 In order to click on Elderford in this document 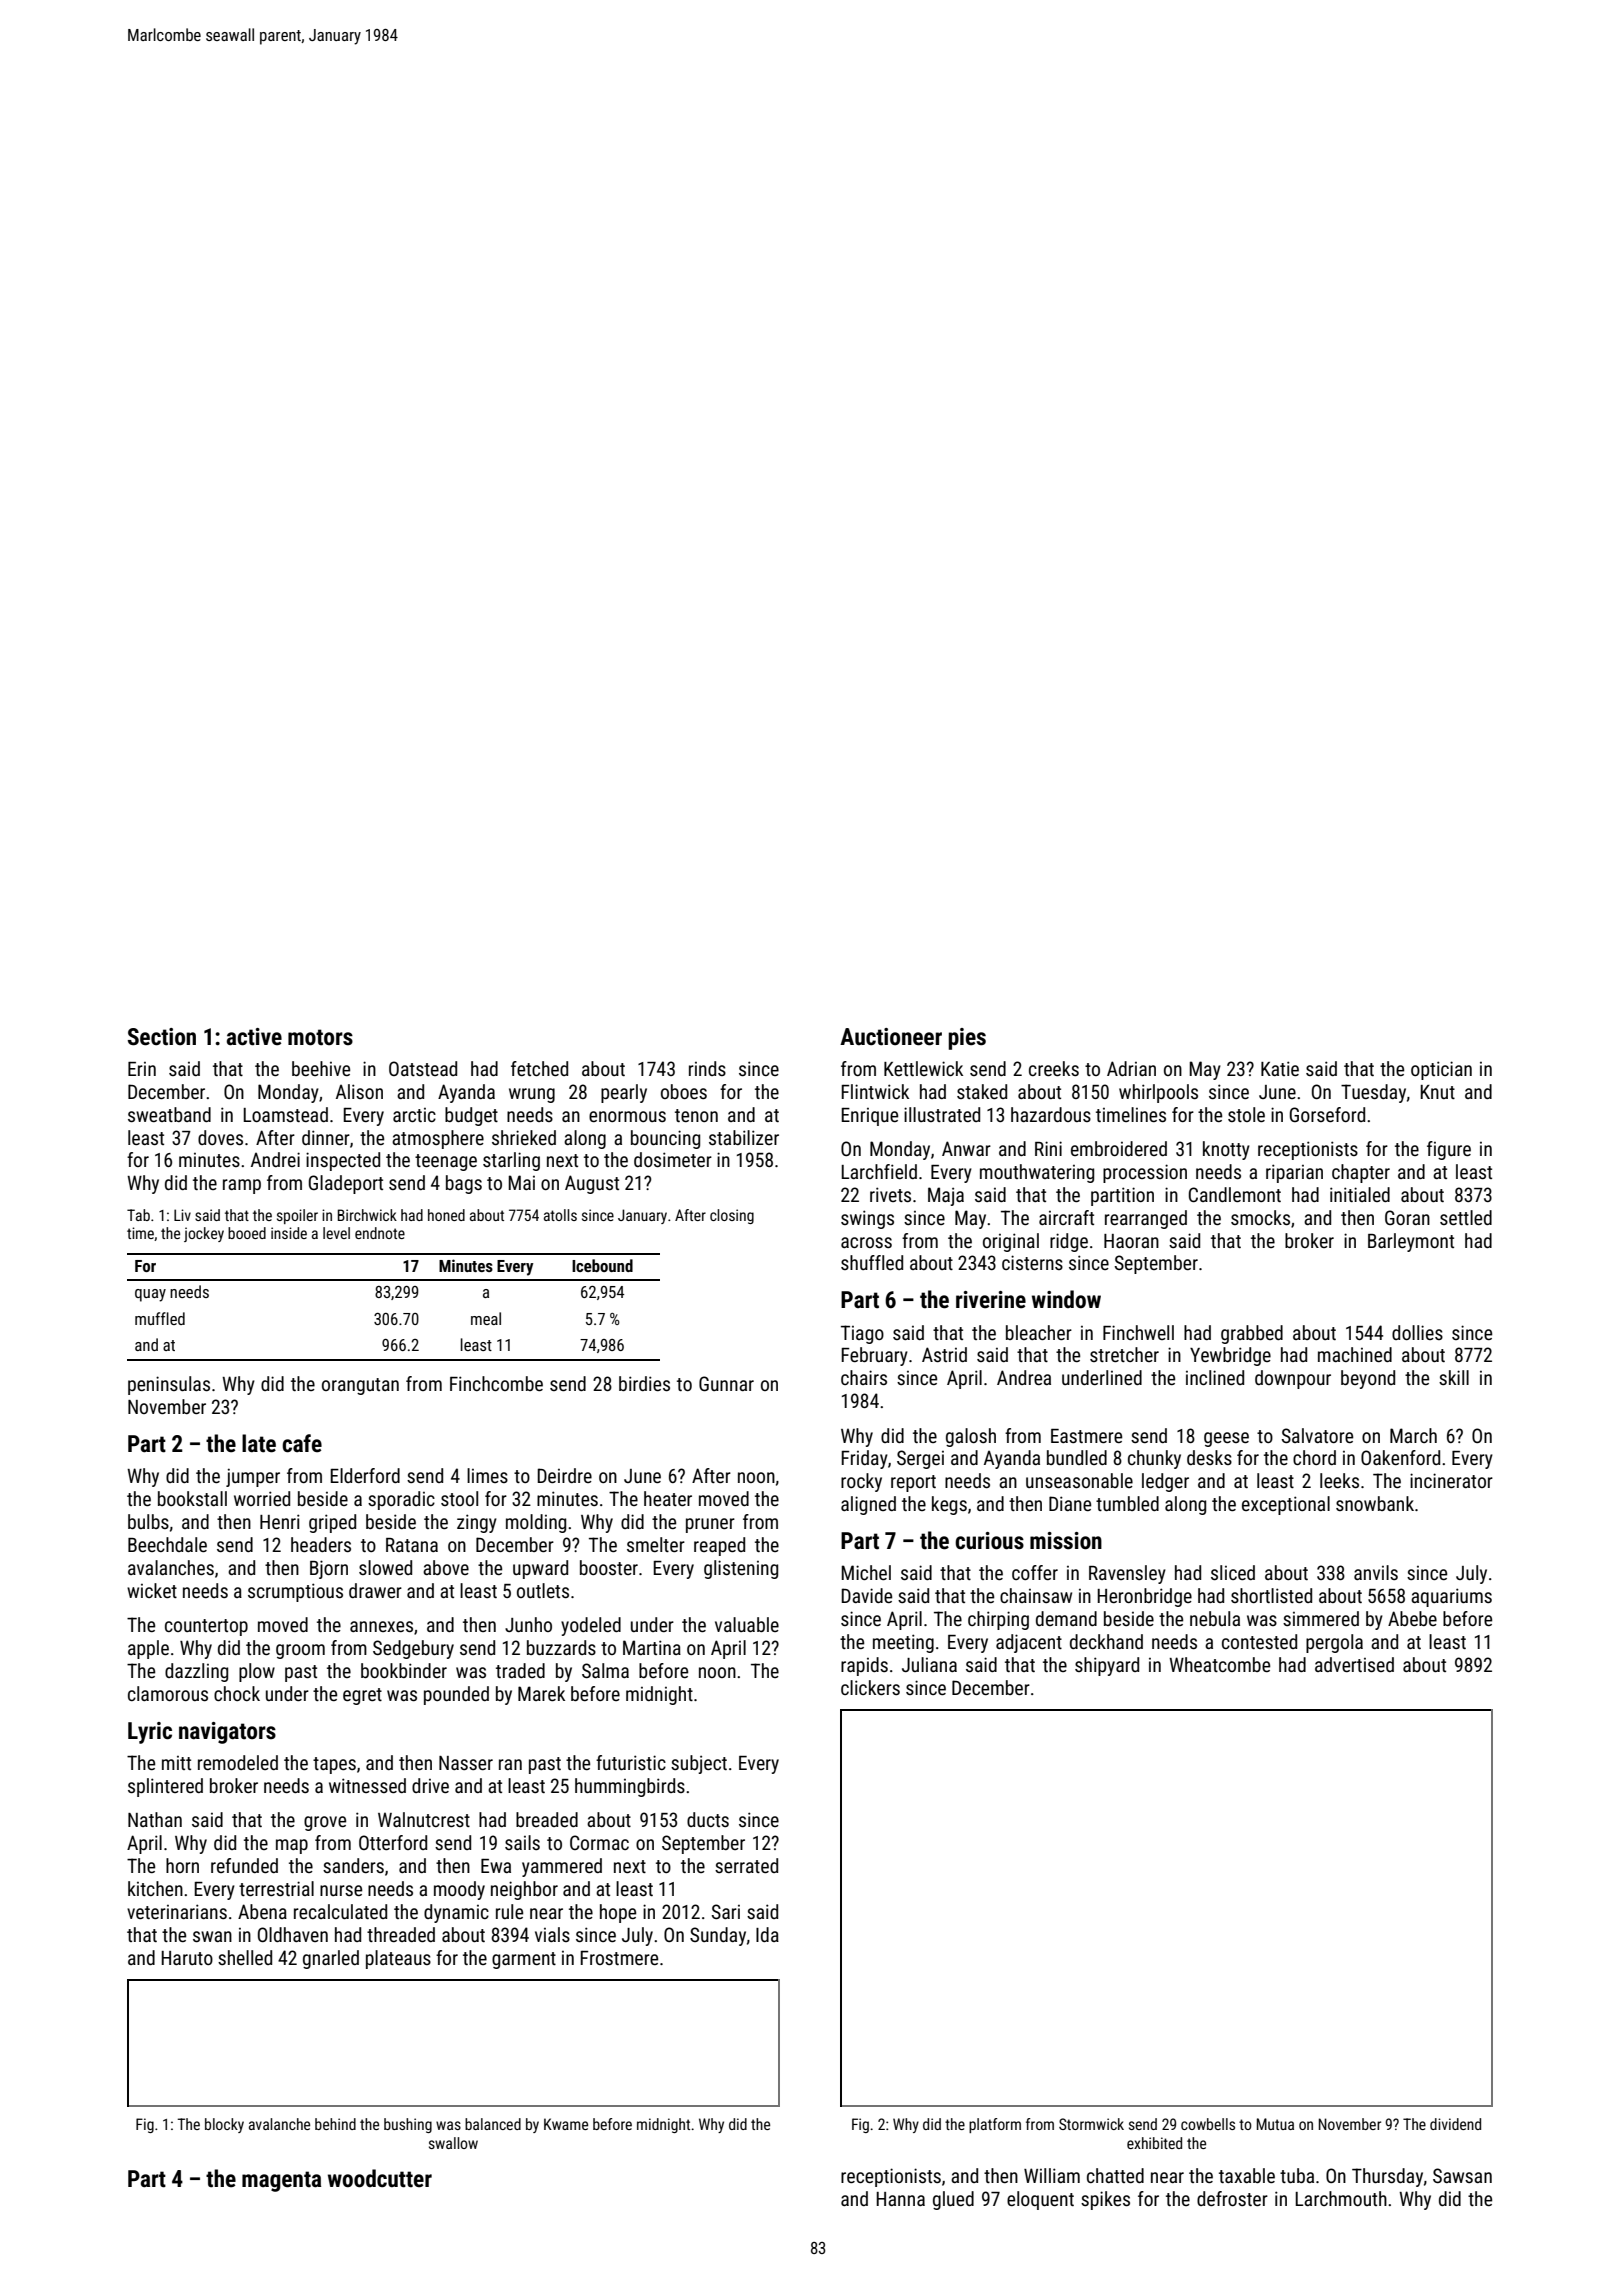, I will do `click(365, 1475)`.
